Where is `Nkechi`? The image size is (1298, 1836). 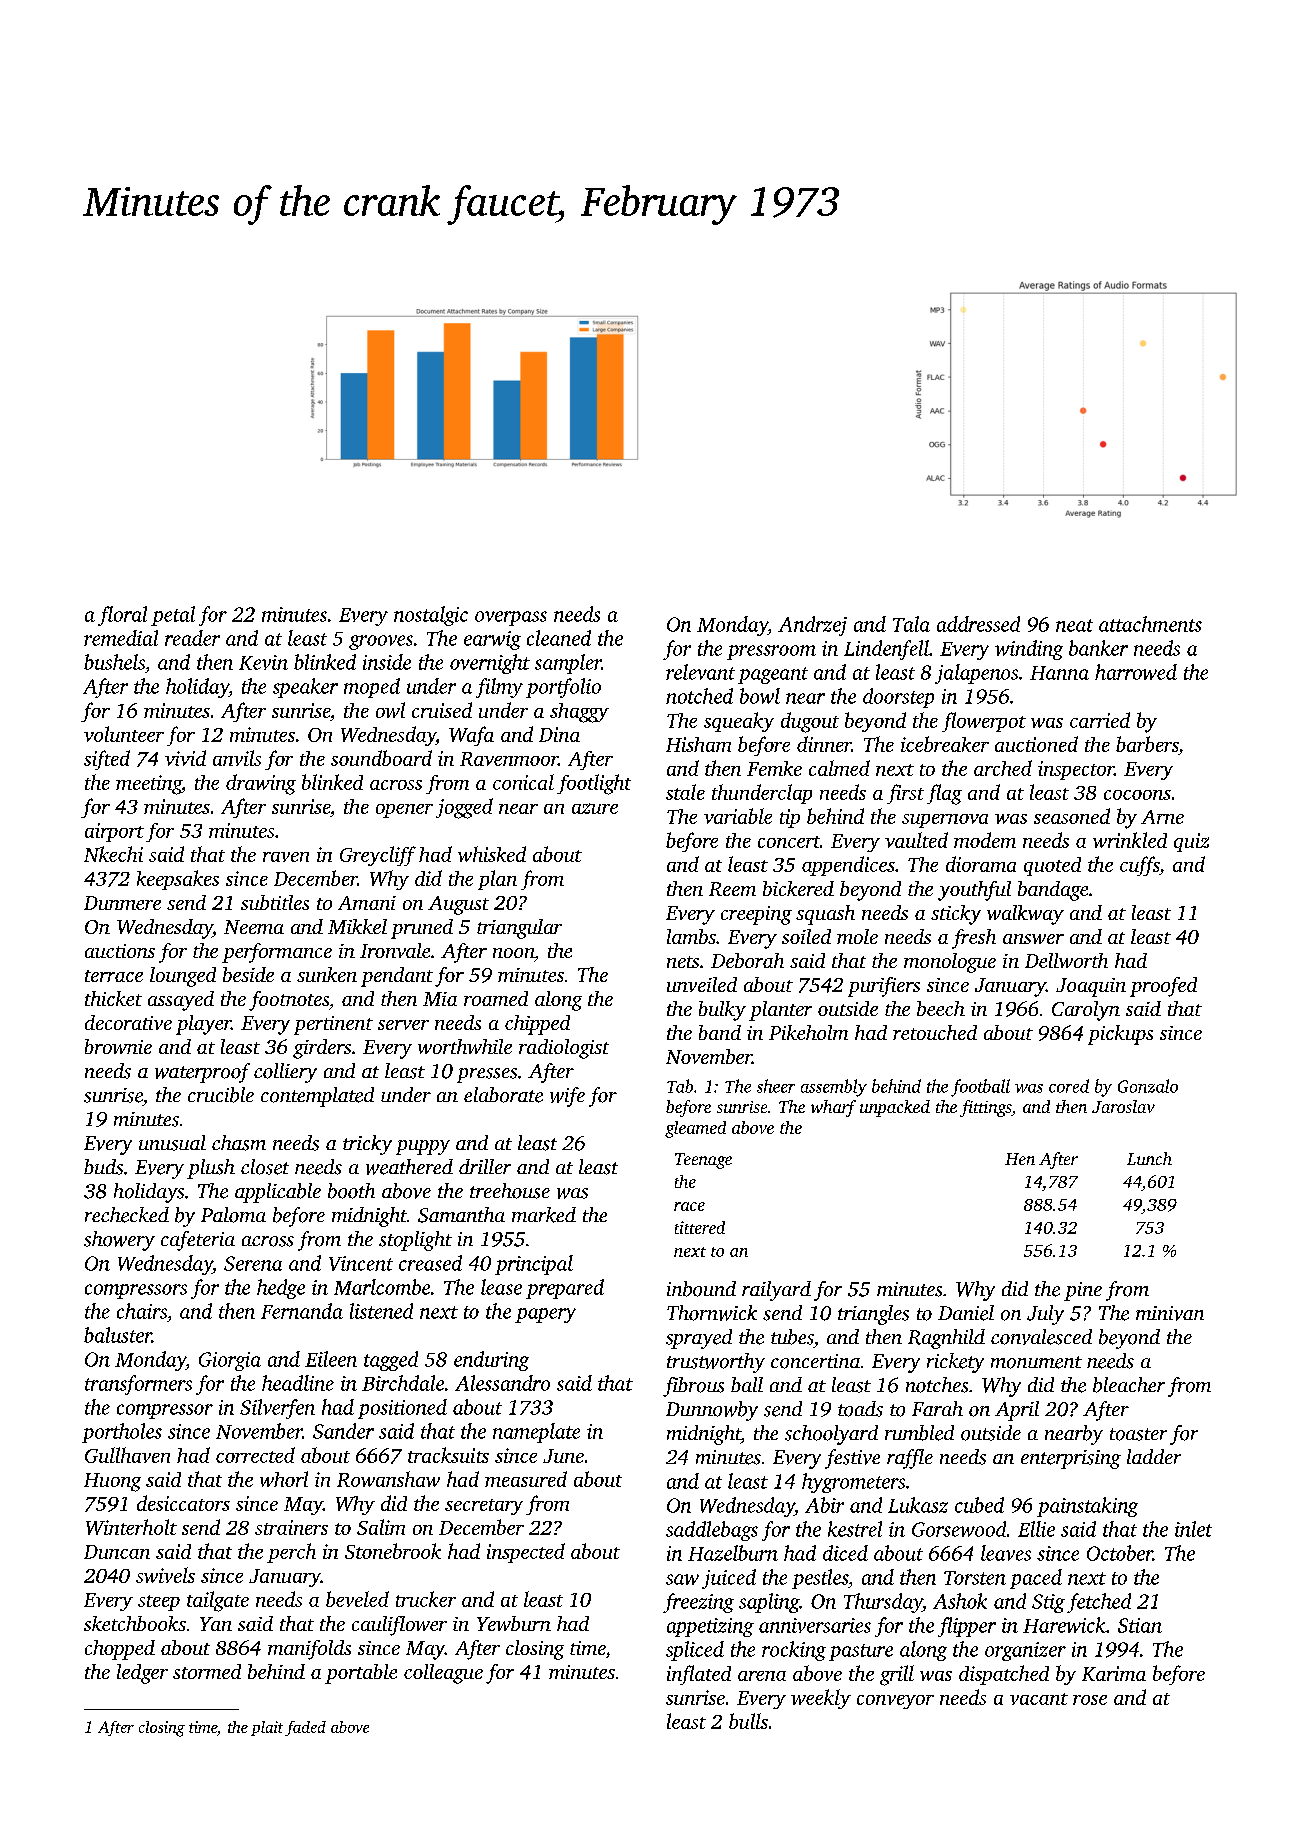
Nkechi is located at coordinates (113, 854).
